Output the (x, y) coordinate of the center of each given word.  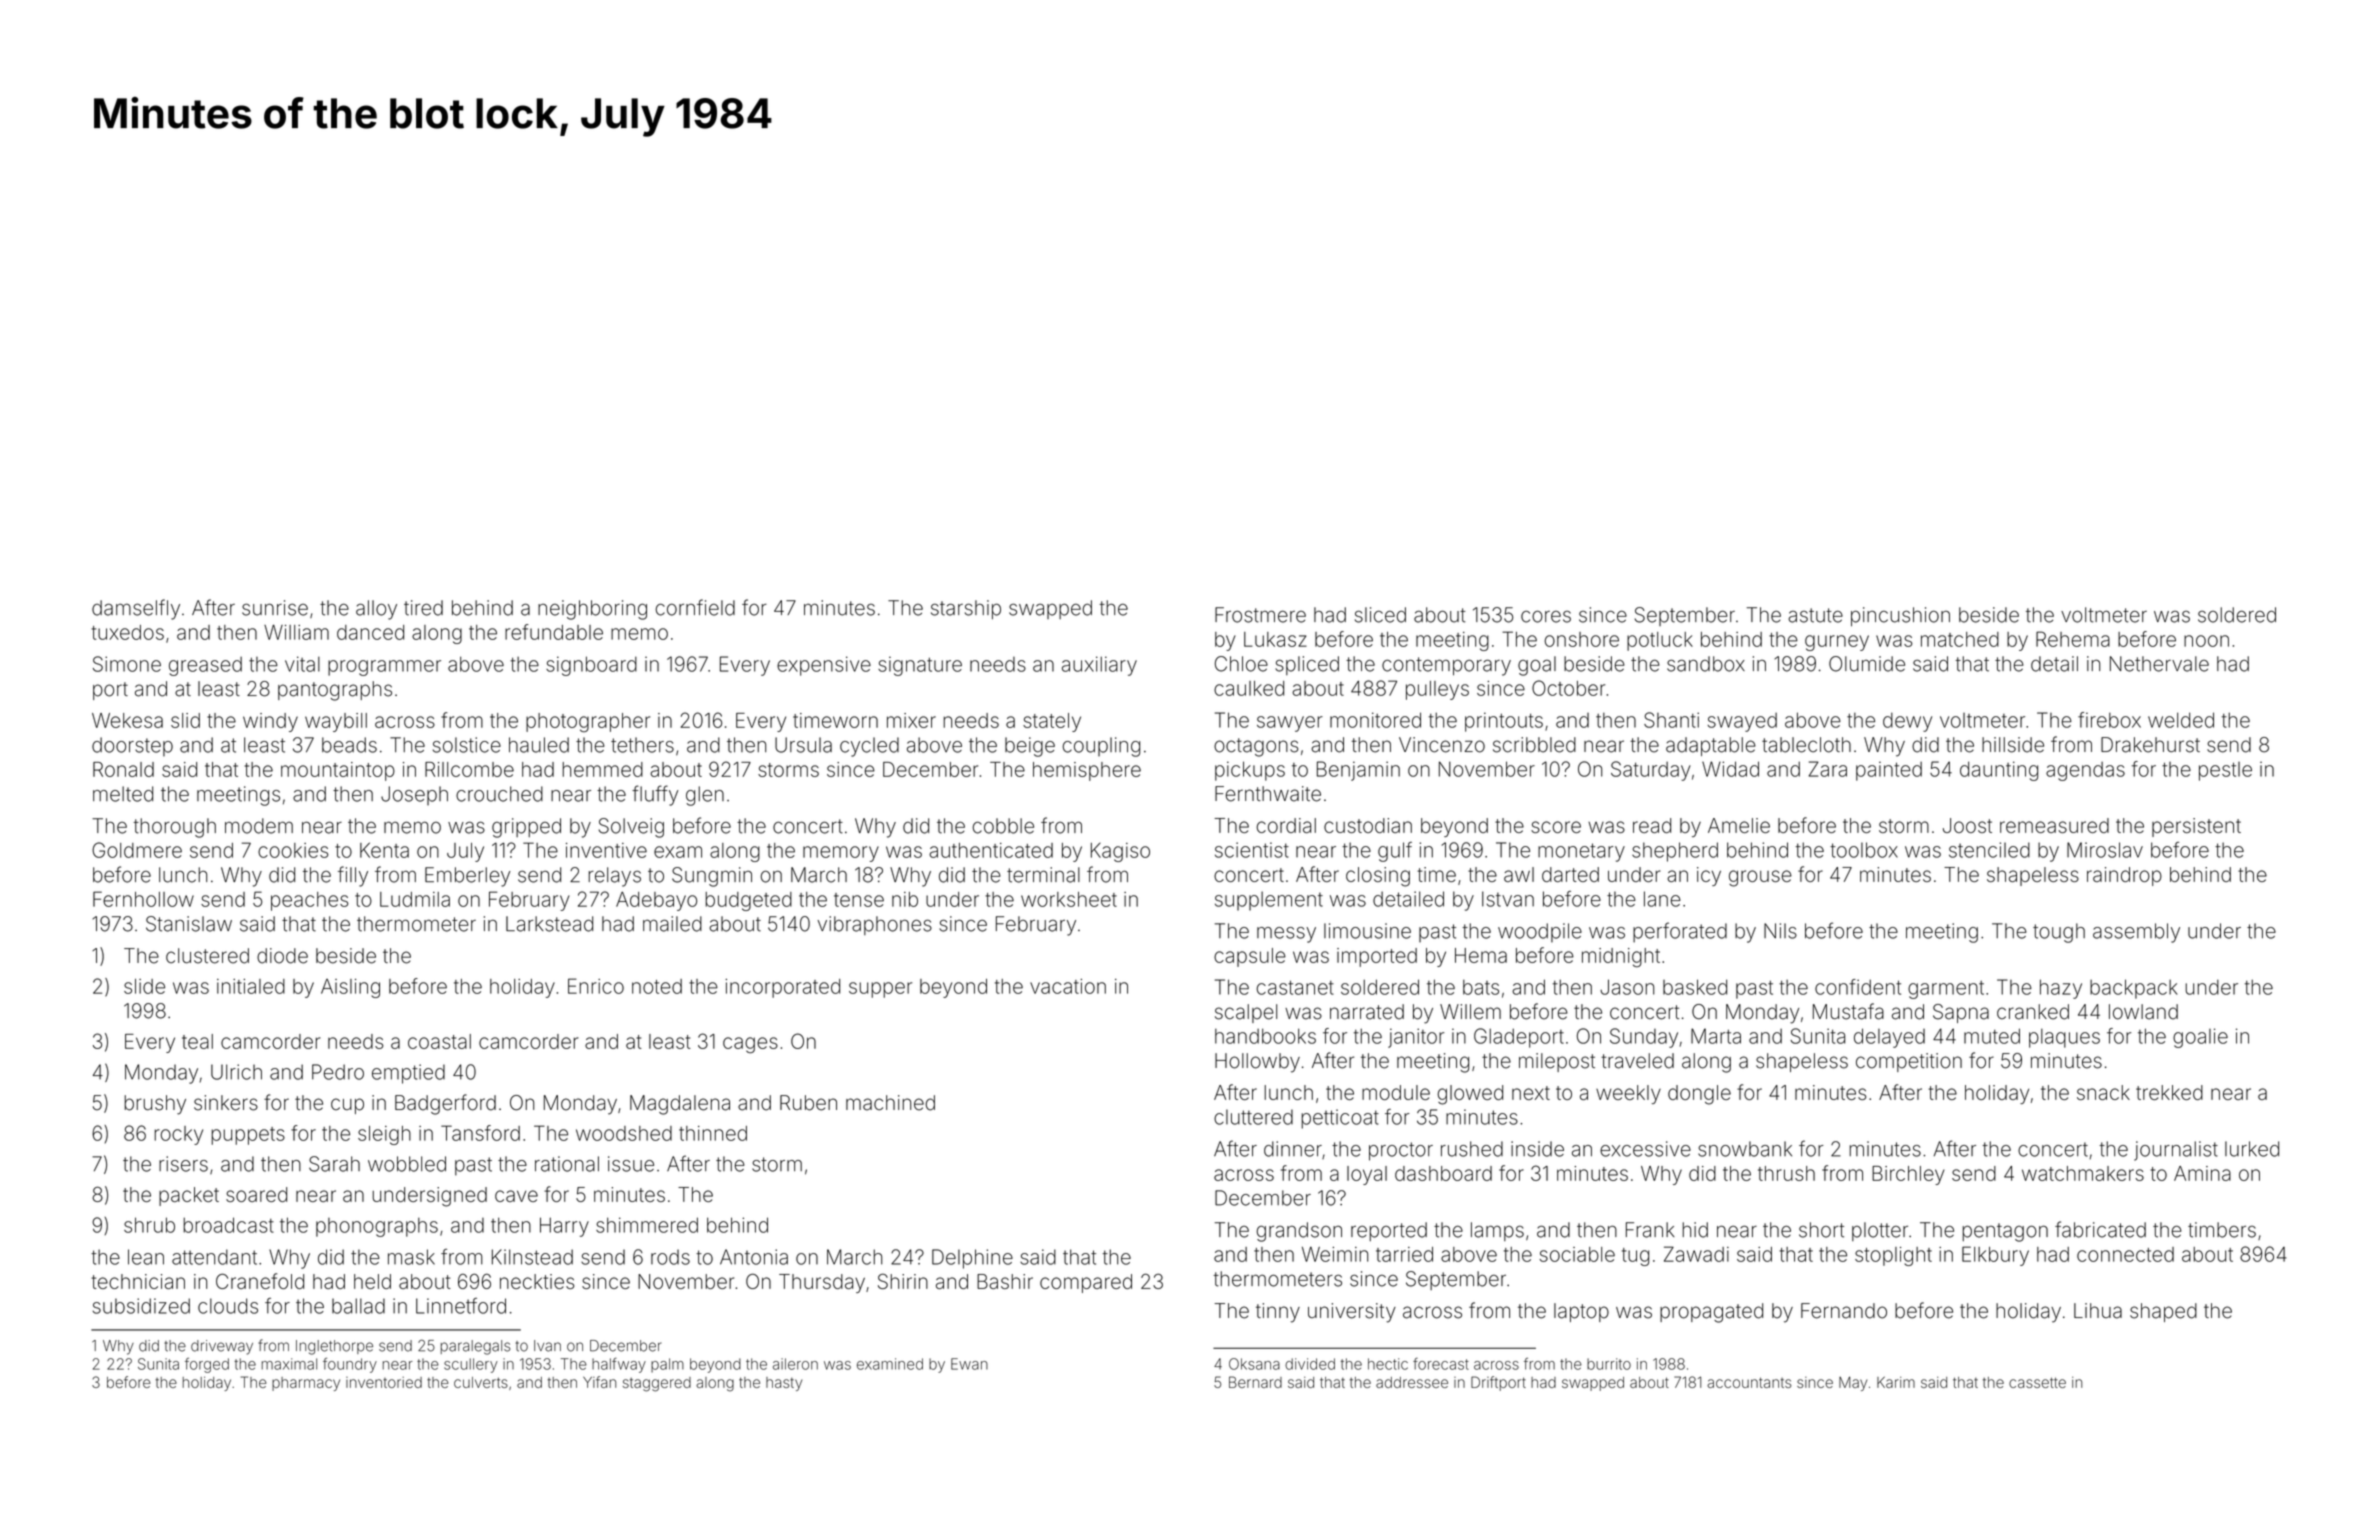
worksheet (1069, 899)
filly (353, 876)
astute (1815, 615)
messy (1286, 935)
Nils (1780, 931)
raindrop (2124, 876)
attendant (214, 1257)
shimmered (647, 1225)
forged (207, 1365)
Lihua (2098, 1311)
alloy (376, 610)
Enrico (596, 986)
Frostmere (1260, 615)
